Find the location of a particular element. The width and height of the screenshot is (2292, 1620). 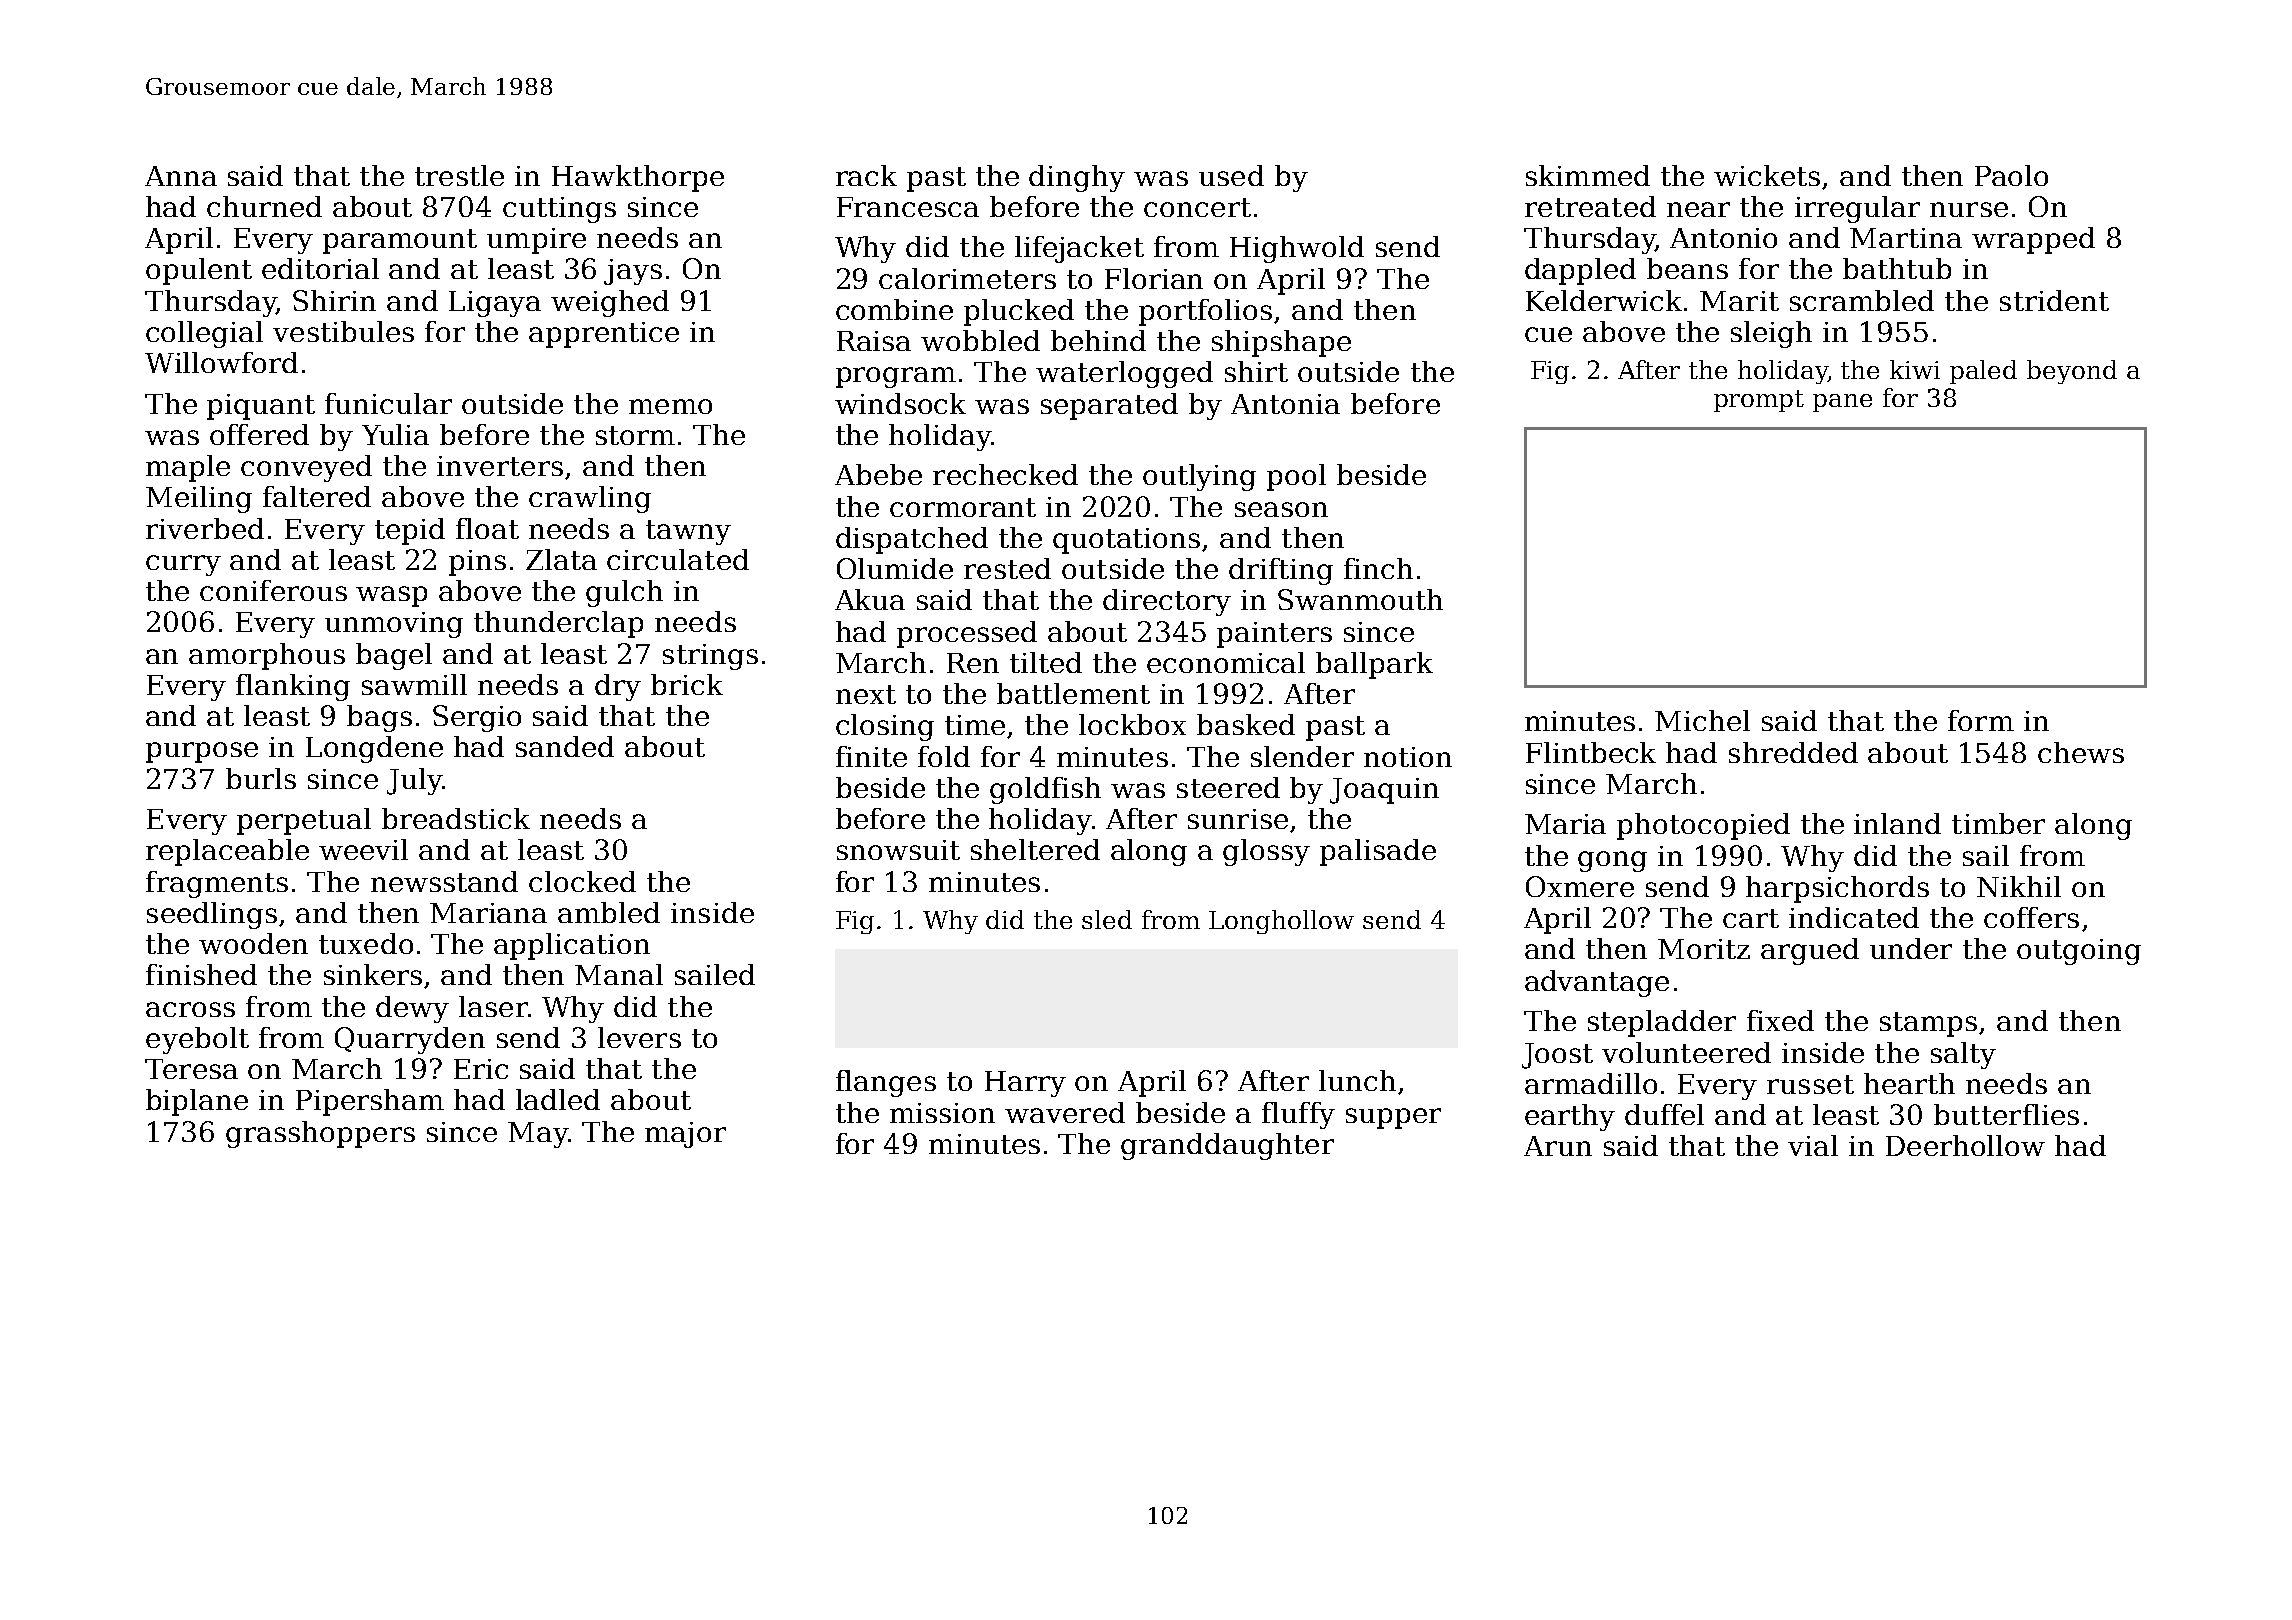

rack is located at coordinates (866, 175).
